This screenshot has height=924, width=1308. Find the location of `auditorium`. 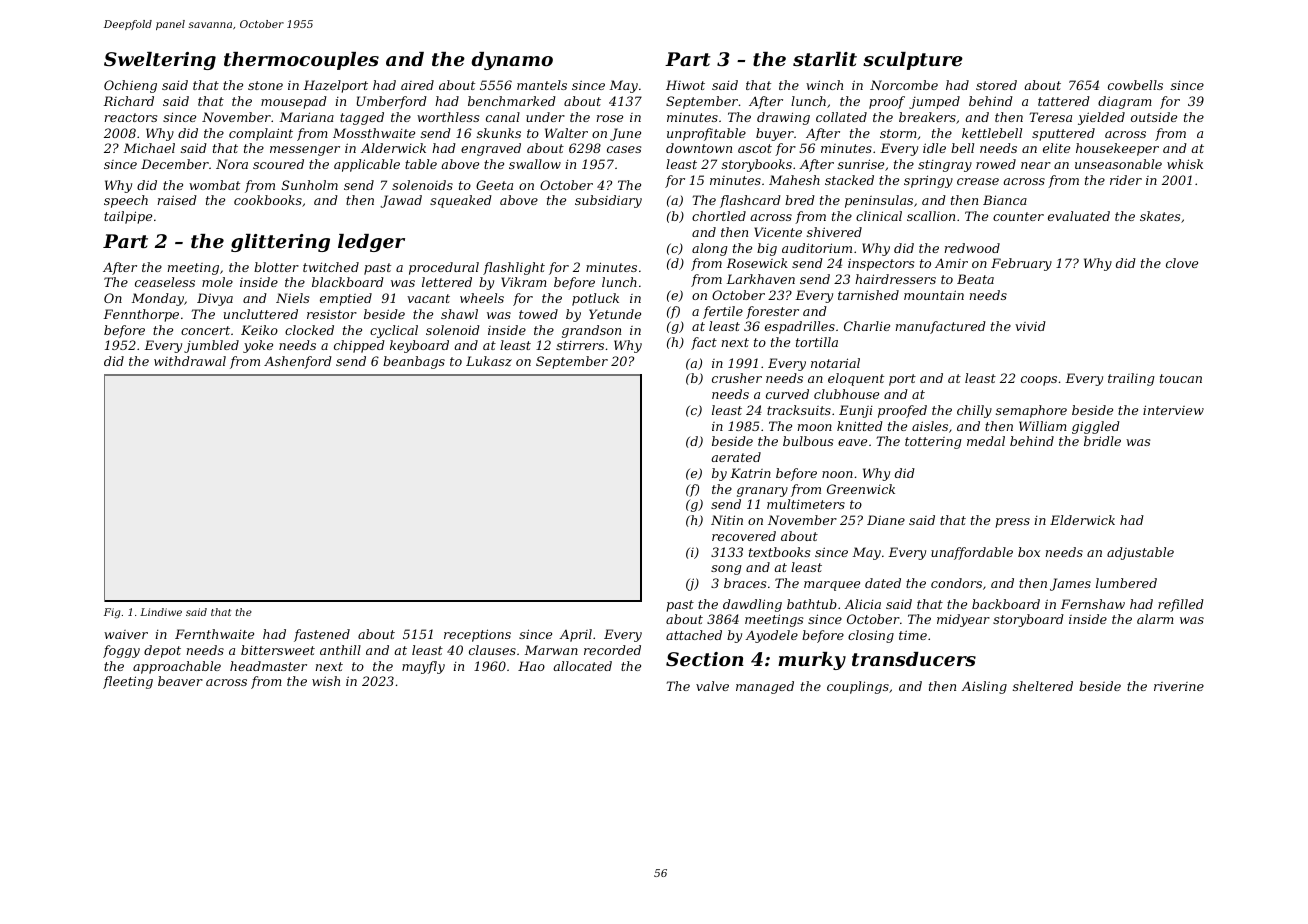

auditorium is located at coordinates (817, 248).
